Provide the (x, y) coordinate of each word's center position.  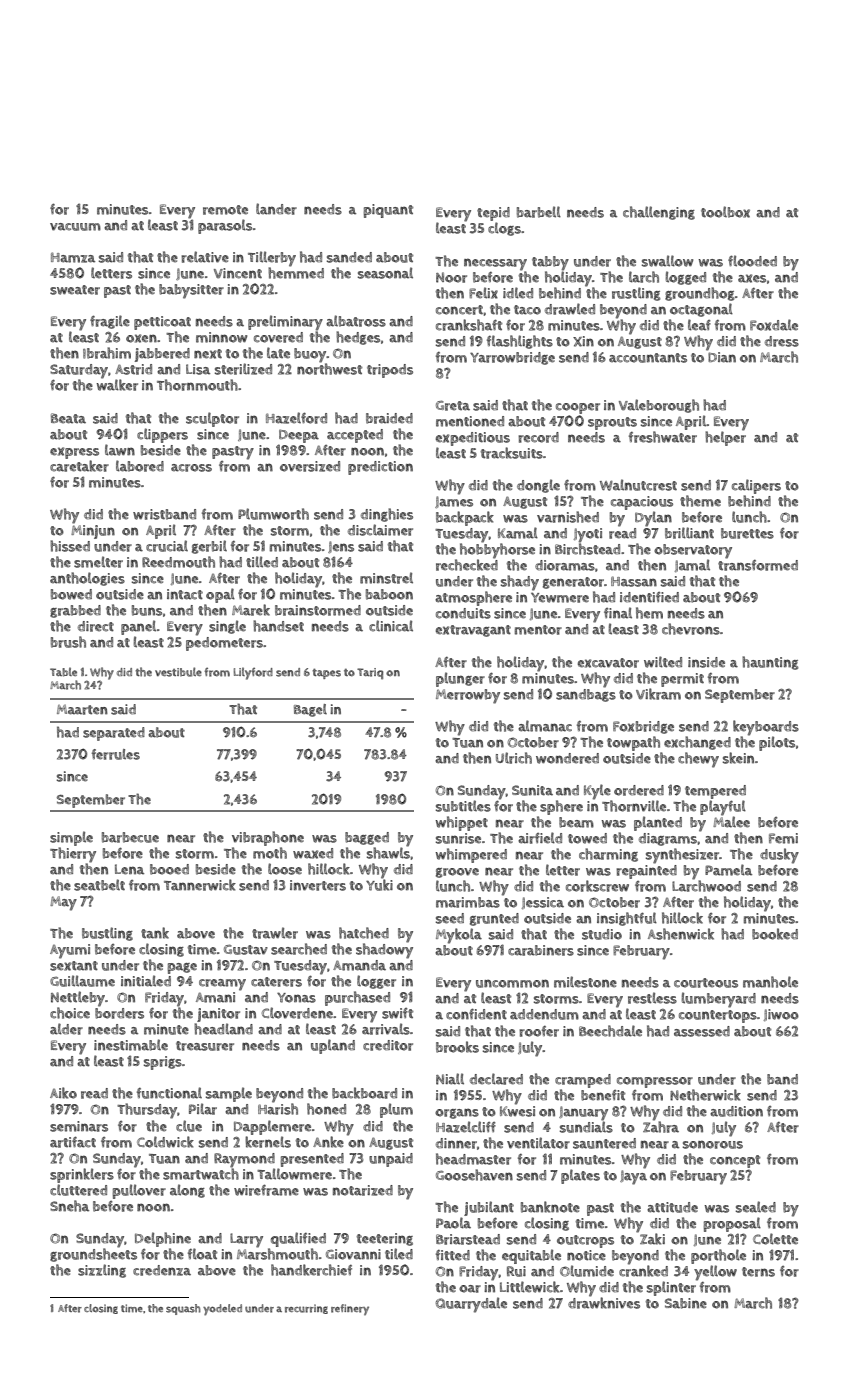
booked (775, 934)
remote (225, 210)
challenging (659, 213)
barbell (539, 212)
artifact (73, 1142)
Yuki (379, 885)
